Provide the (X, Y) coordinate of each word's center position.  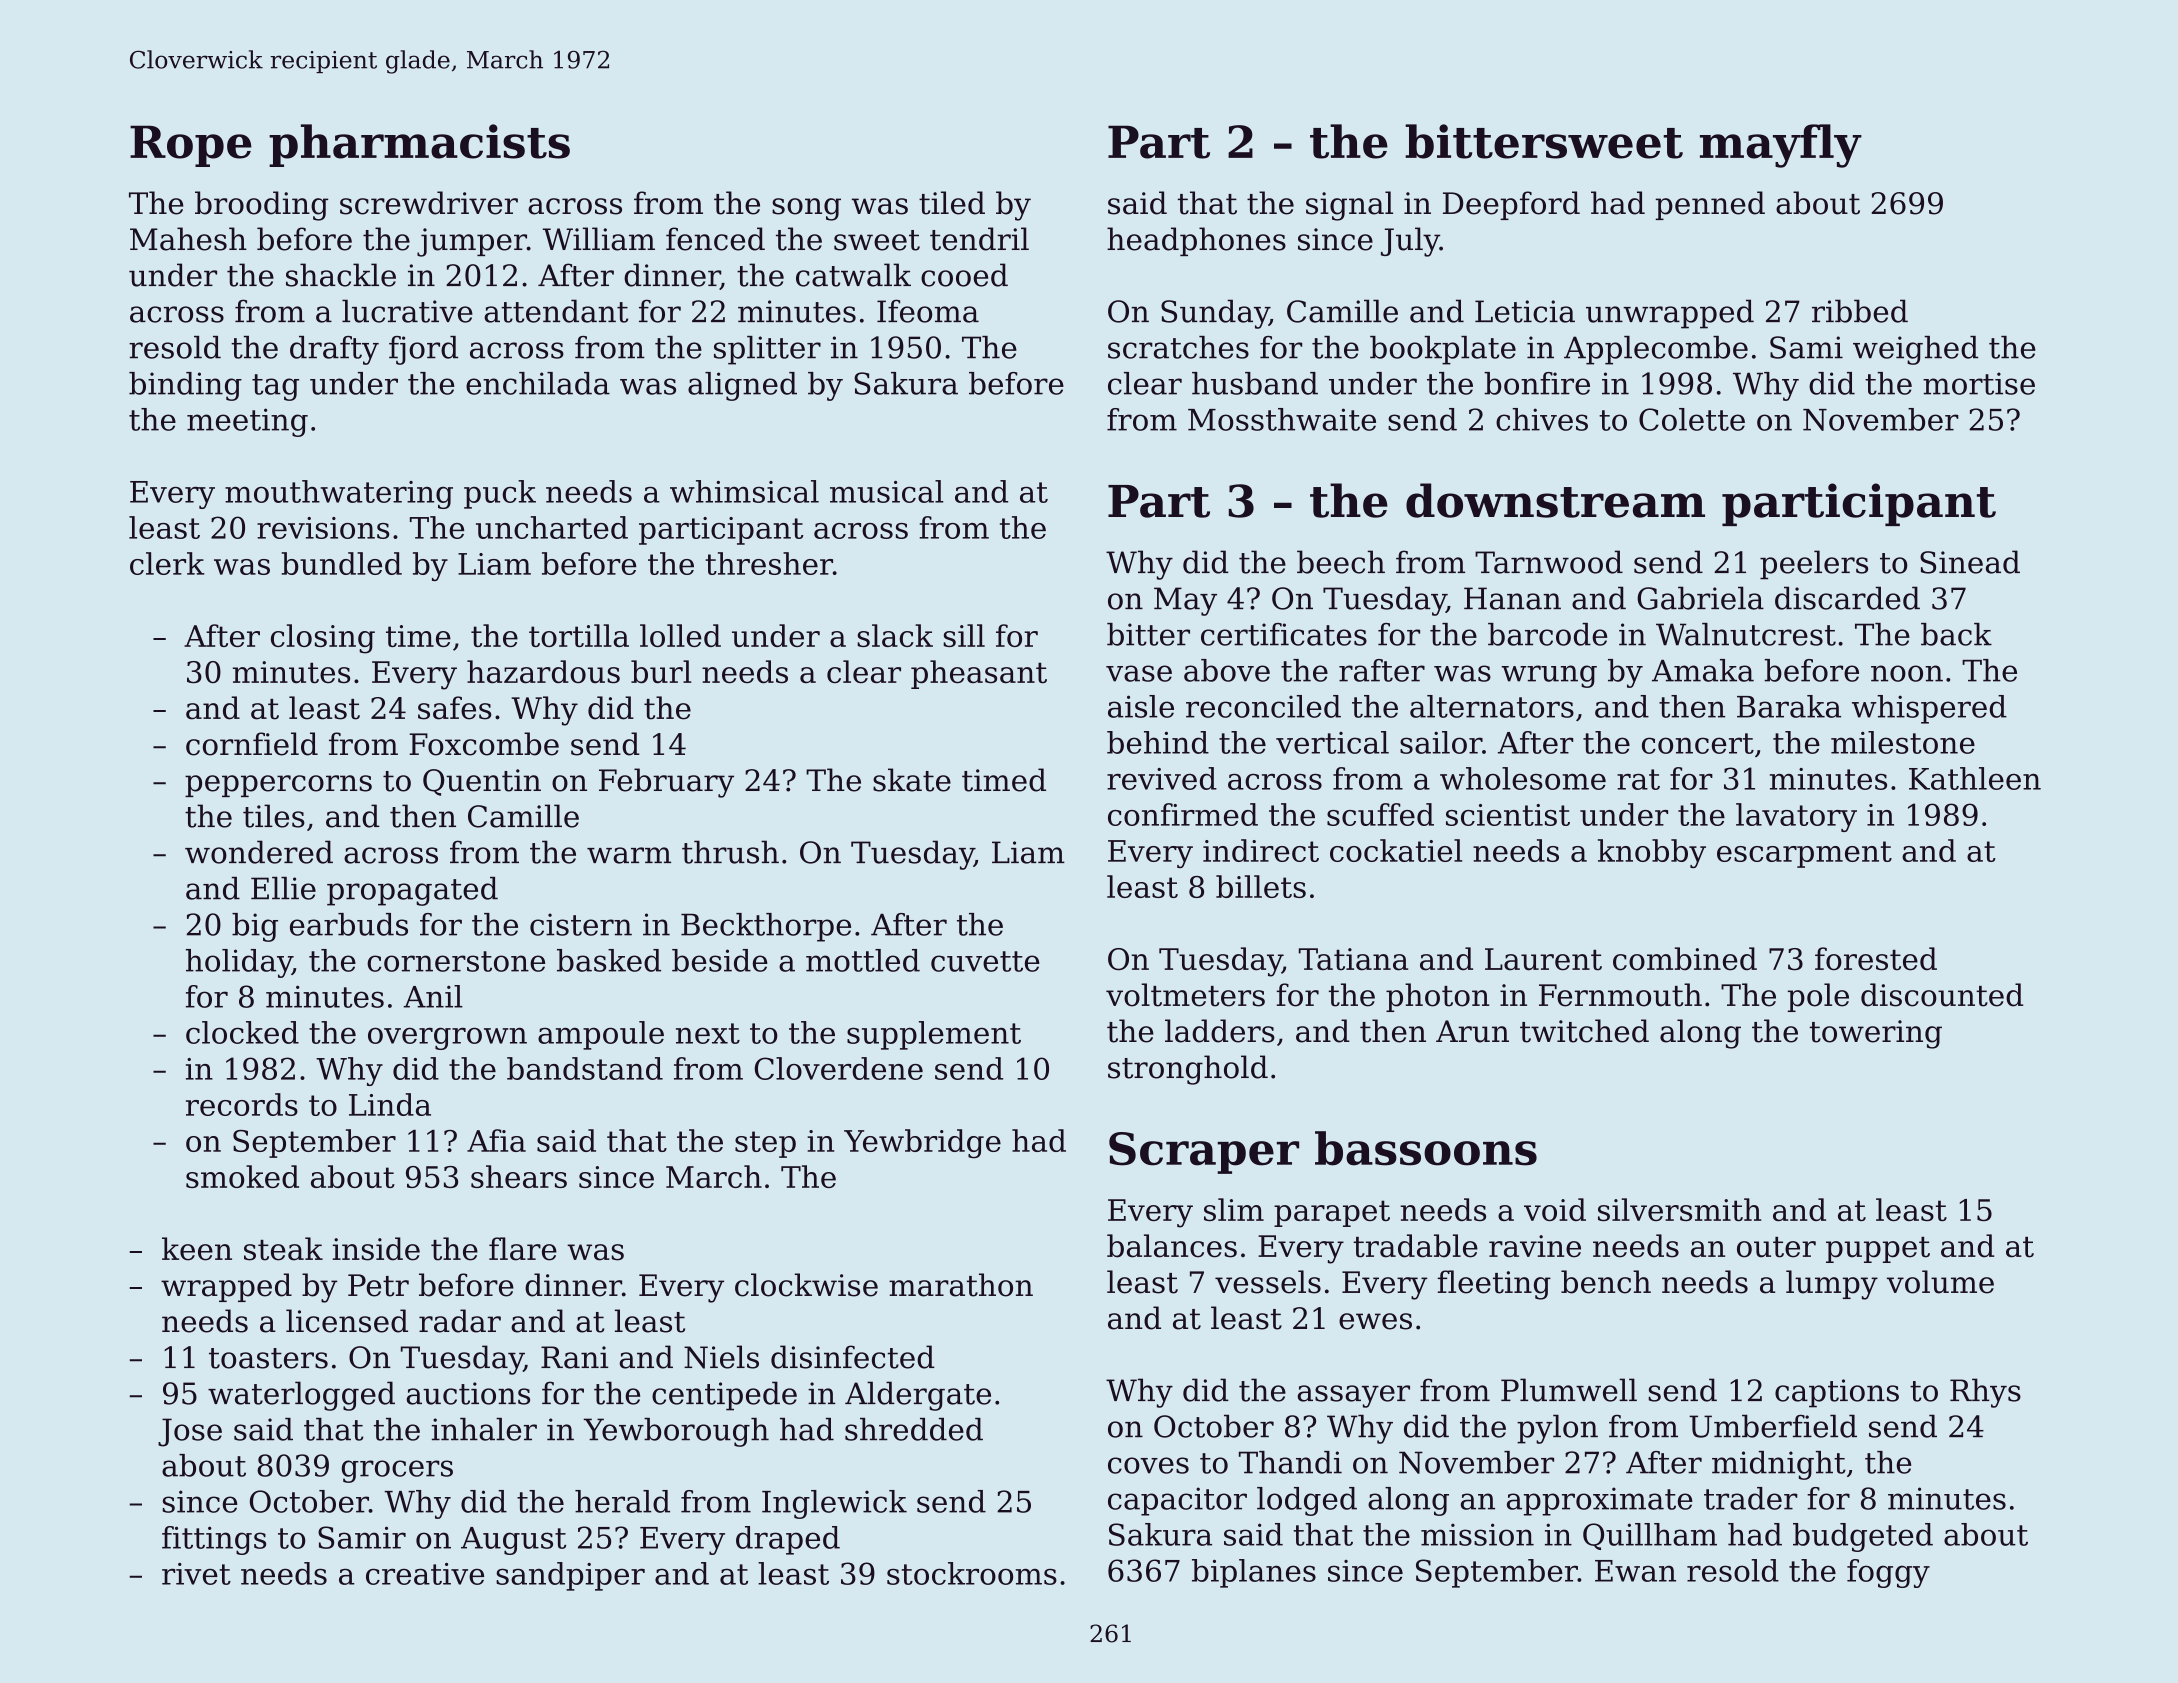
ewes (1375, 1321)
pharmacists (419, 145)
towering (1876, 1034)
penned (1710, 205)
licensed (347, 1321)
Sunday (1215, 314)
